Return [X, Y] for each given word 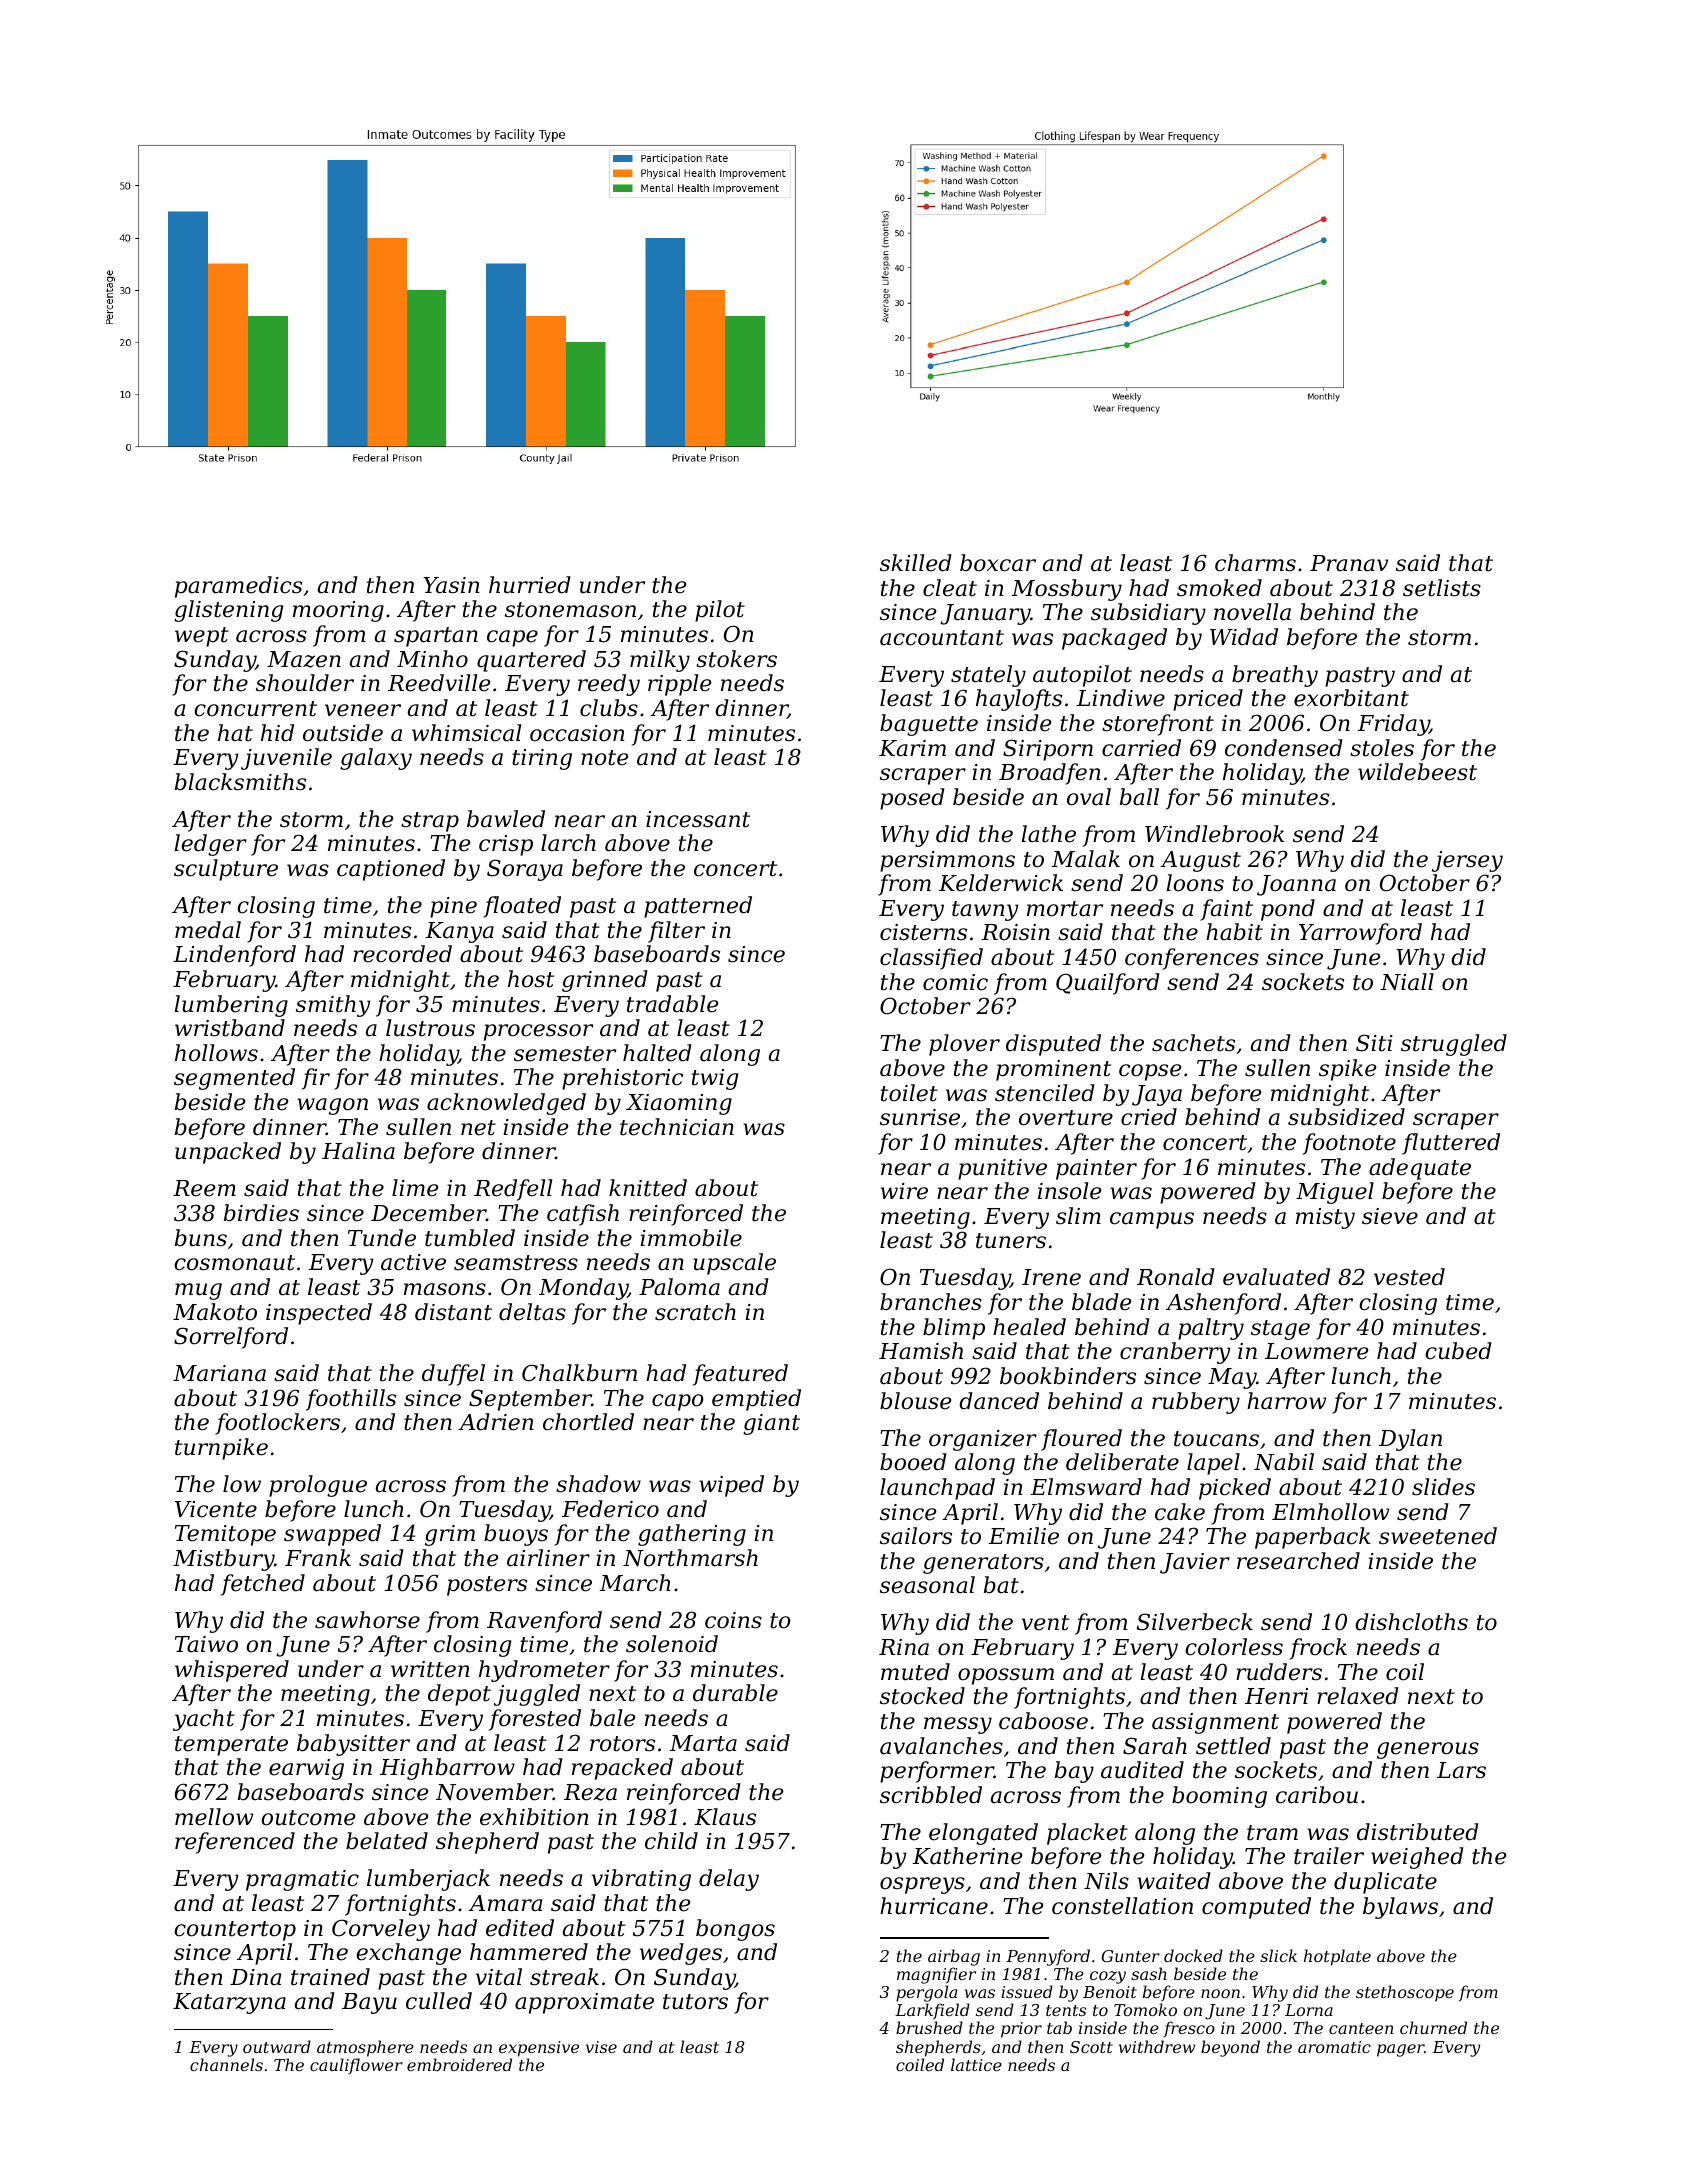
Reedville [439, 683]
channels [226, 2064]
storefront [1158, 725]
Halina [358, 1151]
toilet [909, 1093]
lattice [976, 2064]
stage [1280, 1330]
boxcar [998, 563]
